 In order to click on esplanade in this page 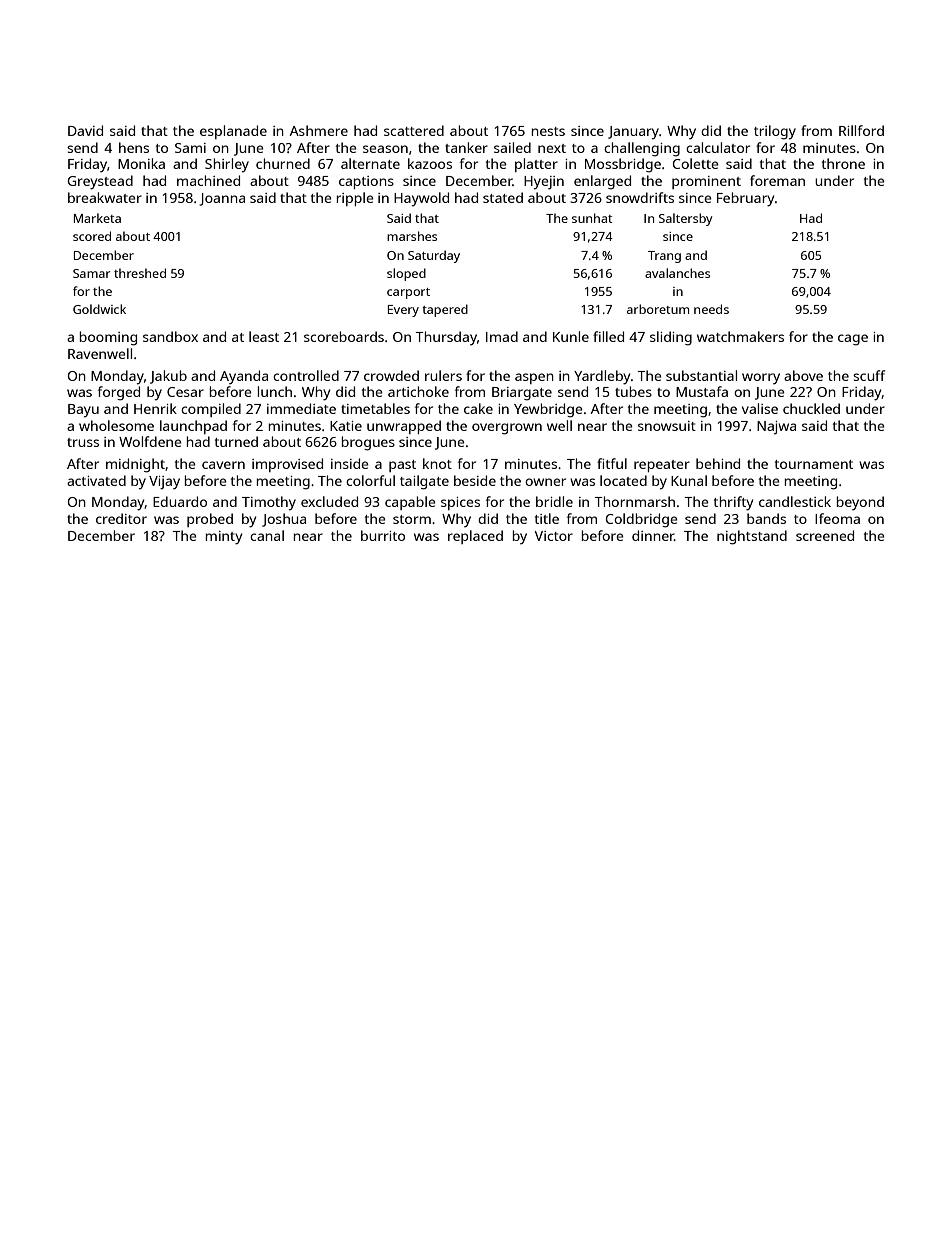, I will do `click(233, 132)`.
